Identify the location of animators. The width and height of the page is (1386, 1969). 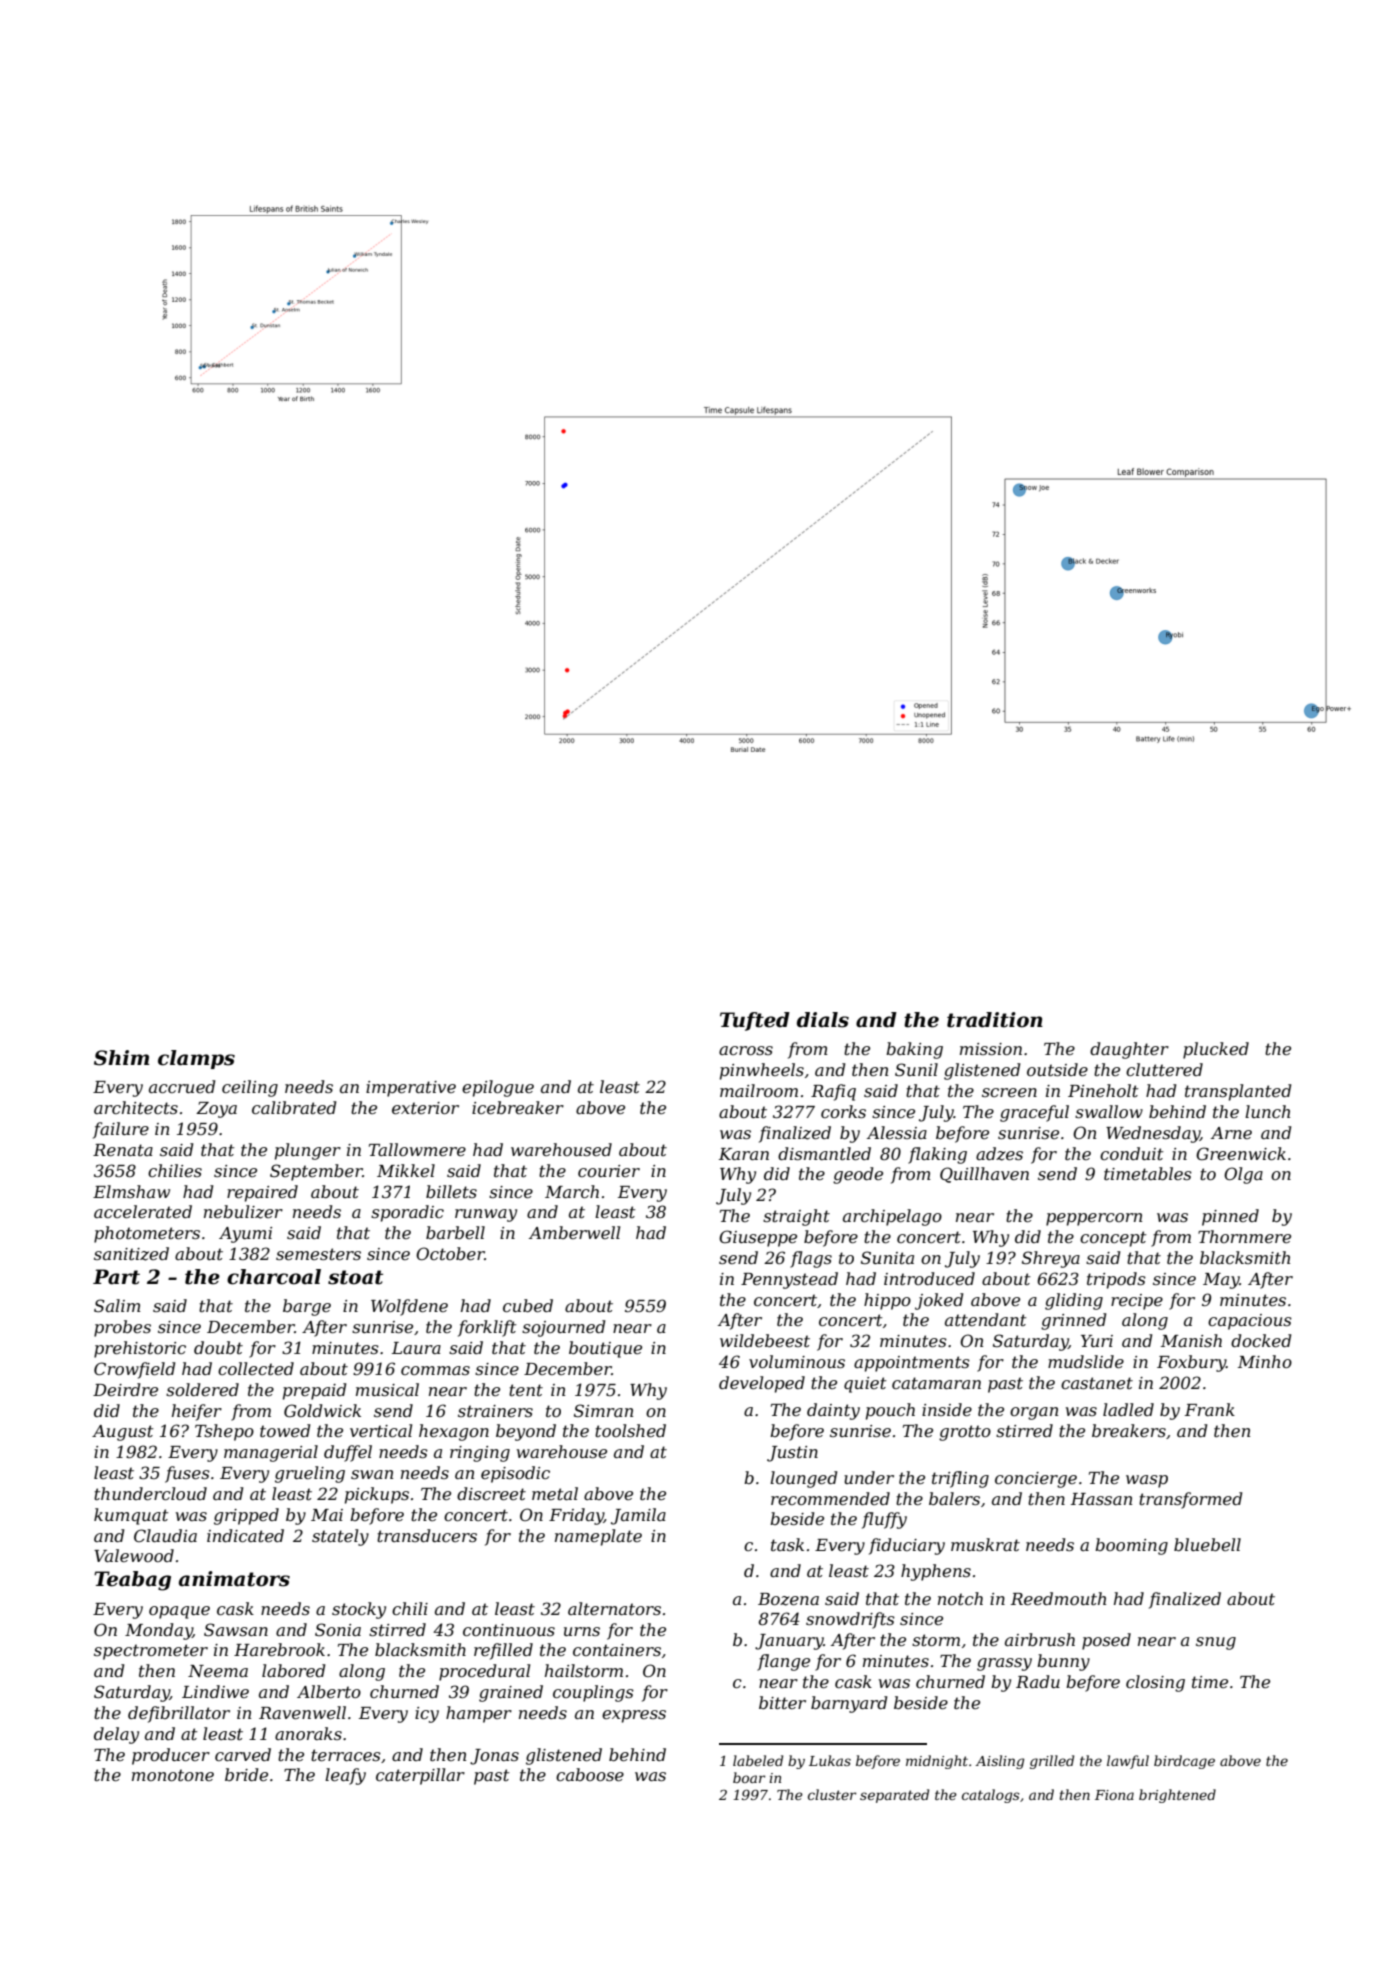
(234, 1579).
